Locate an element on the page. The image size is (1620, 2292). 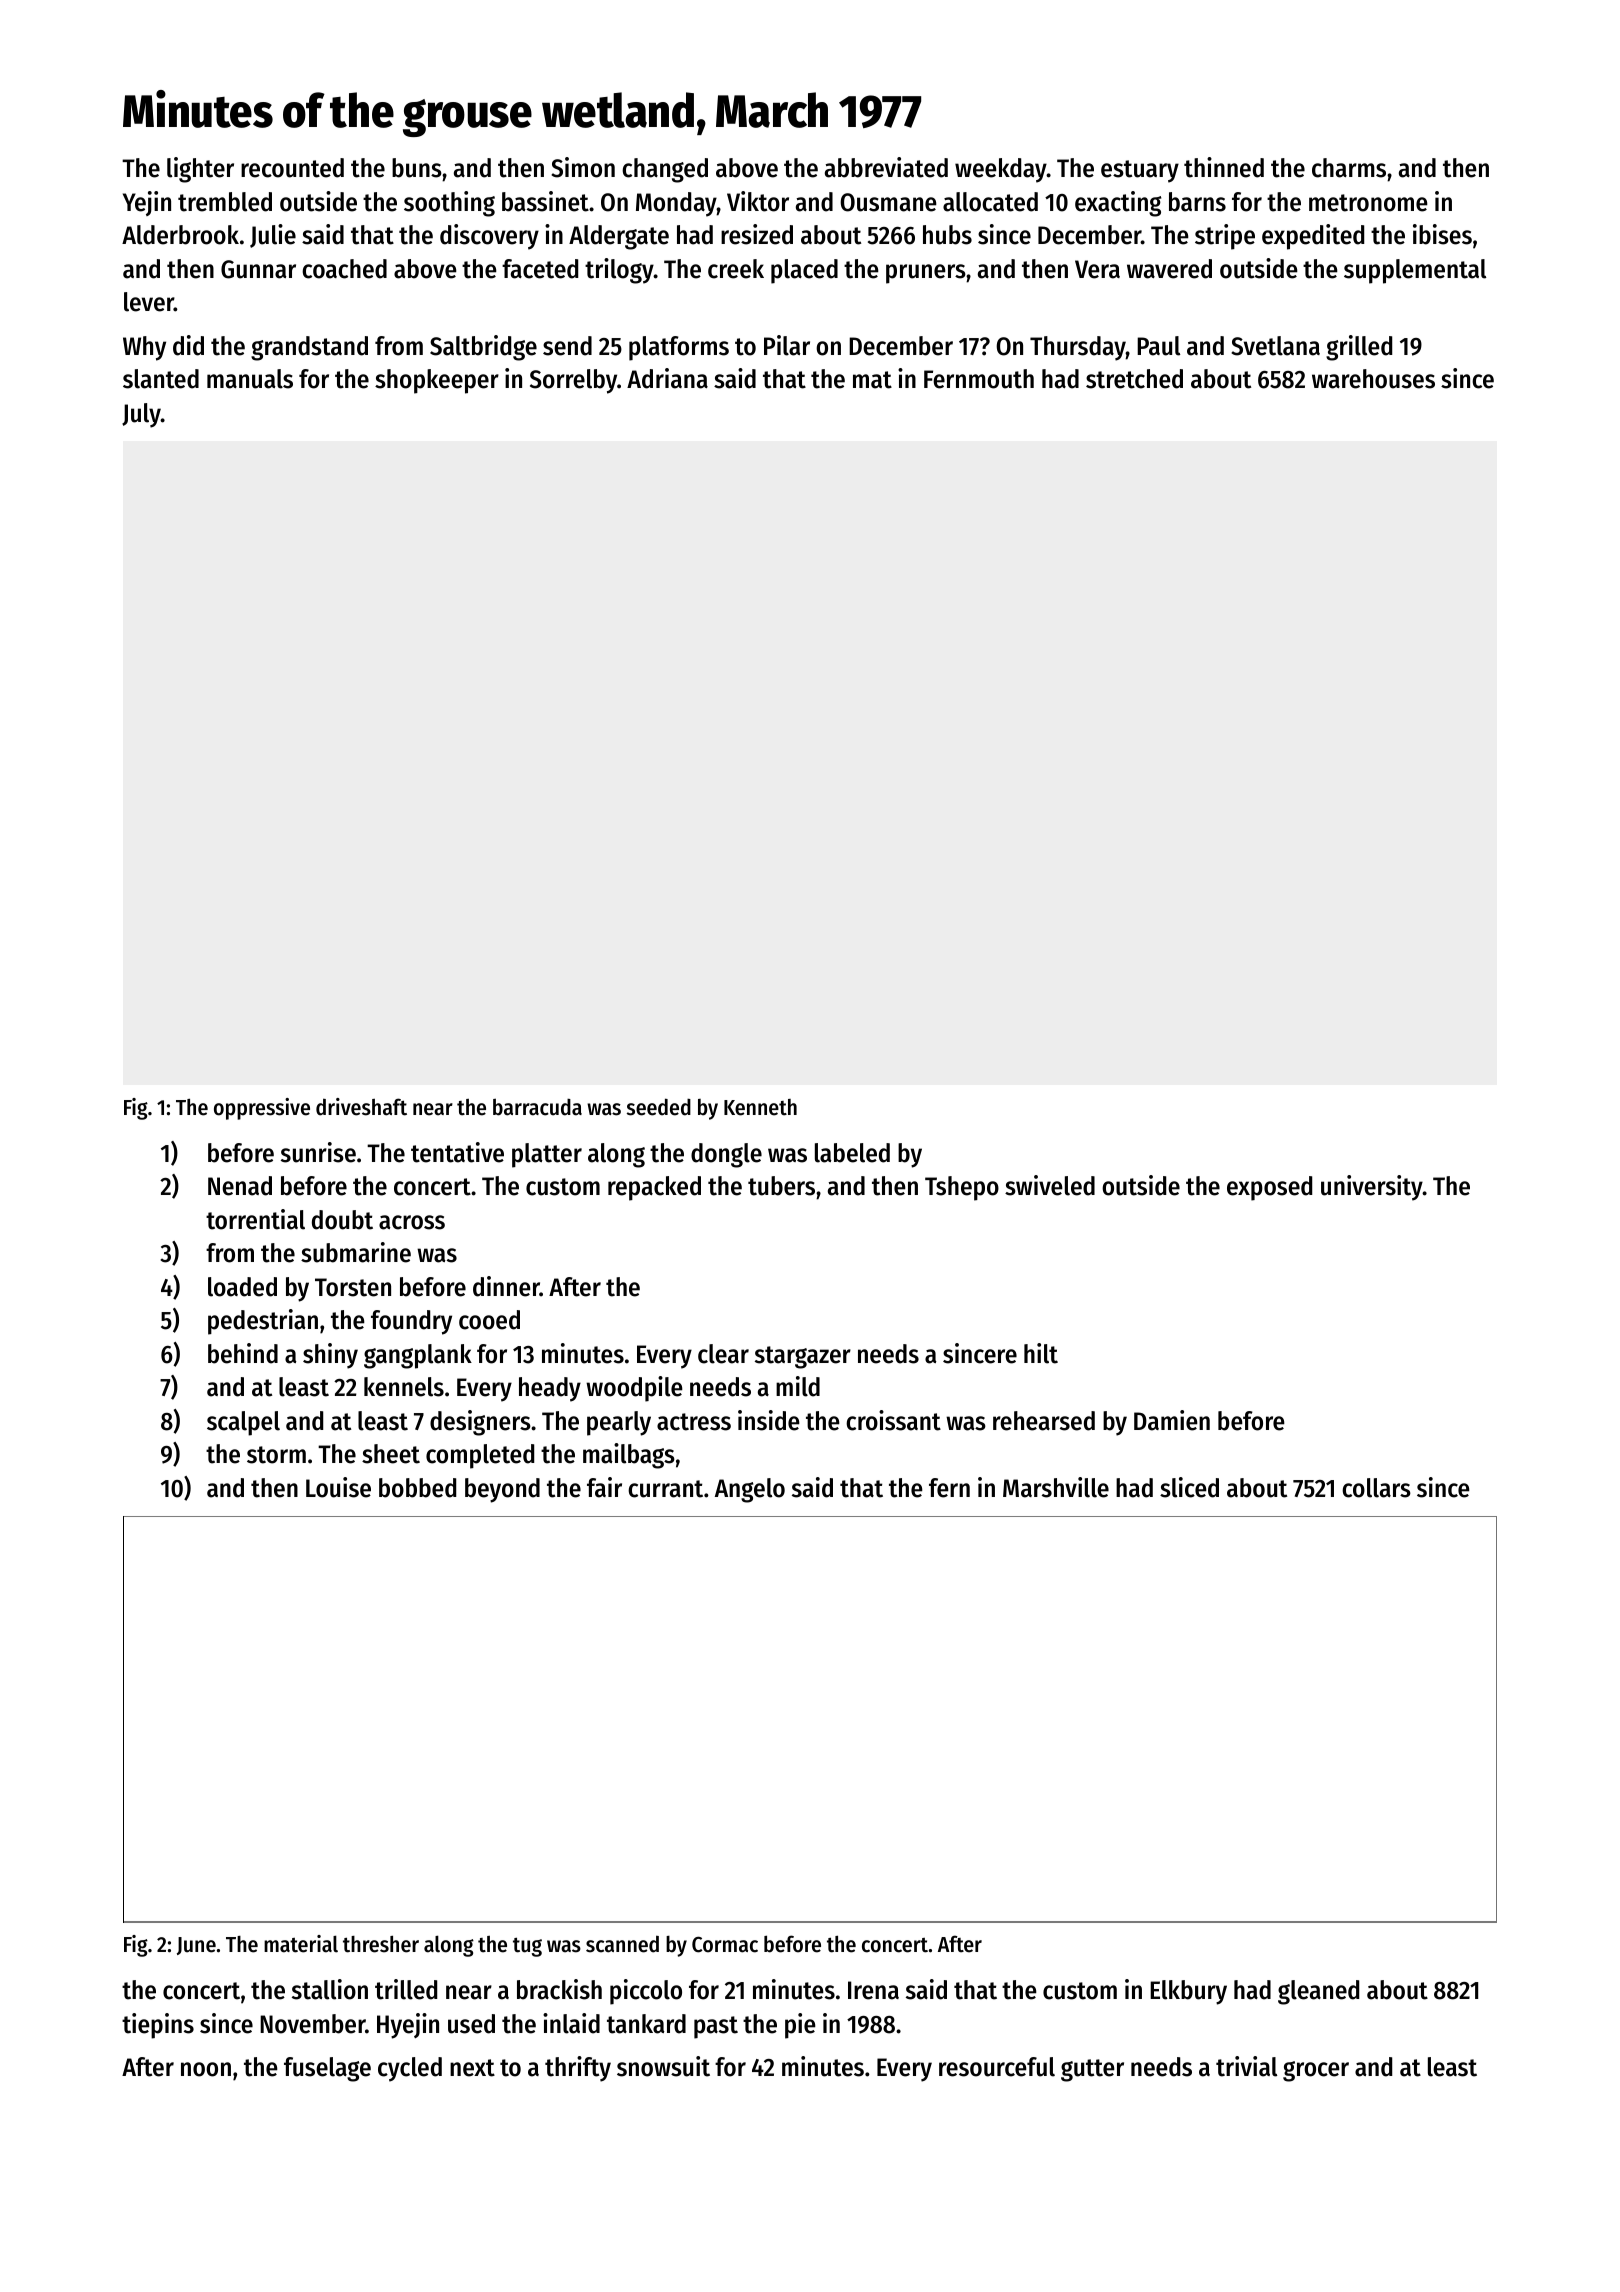
collars is located at coordinates (1376, 1488).
